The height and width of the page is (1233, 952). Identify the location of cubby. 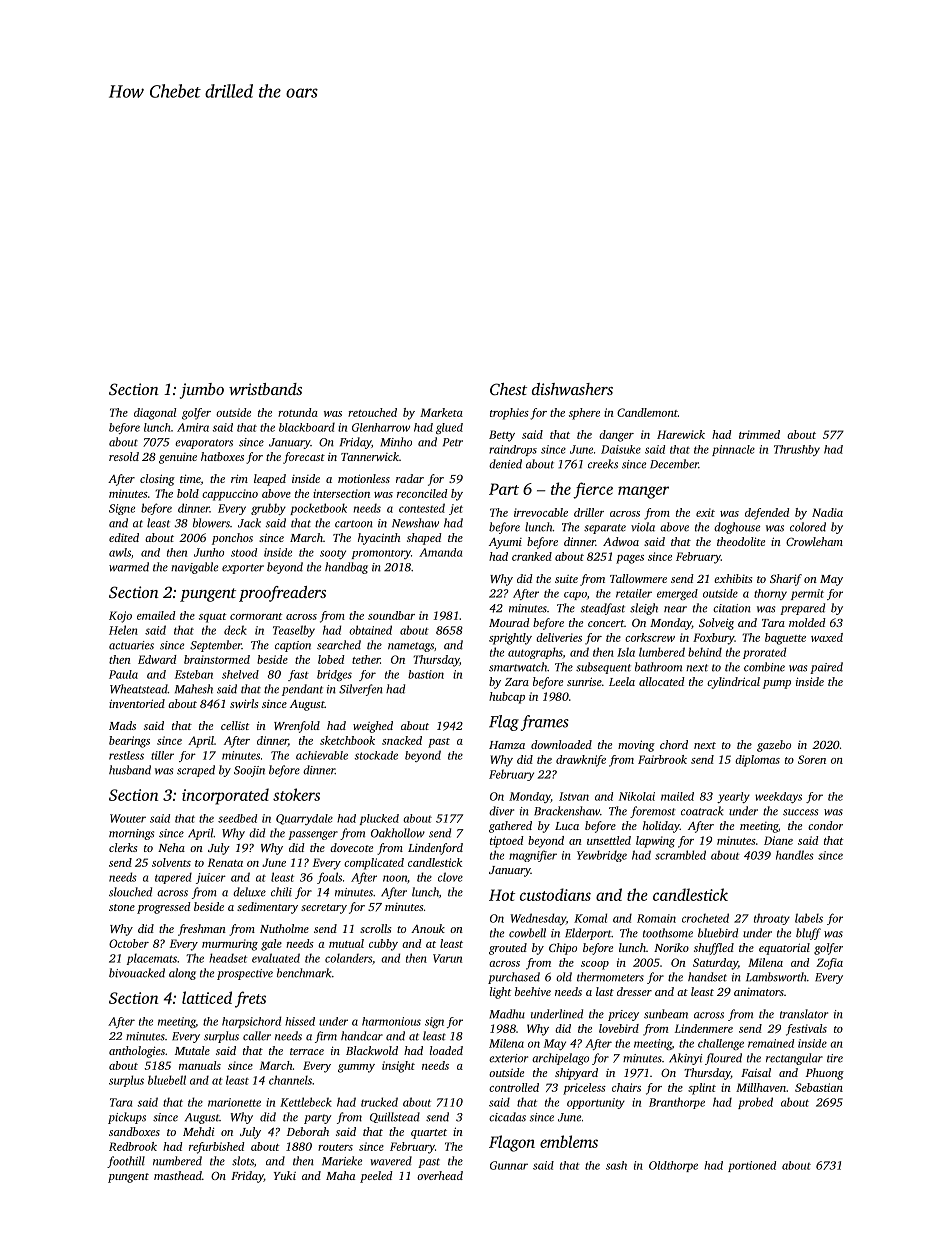
(383, 945).
